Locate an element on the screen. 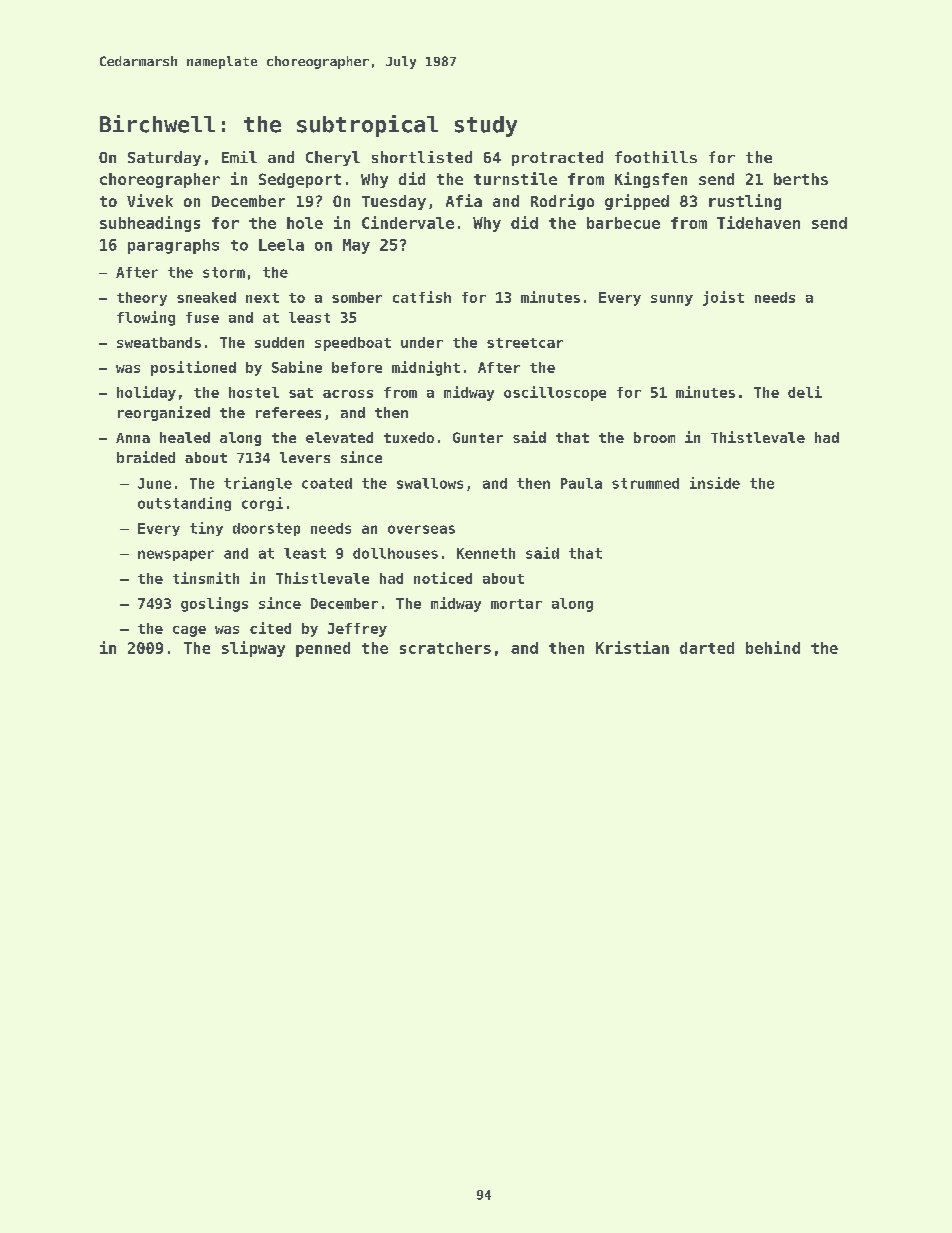 The image size is (952, 1233). referees is located at coordinates (288, 412).
